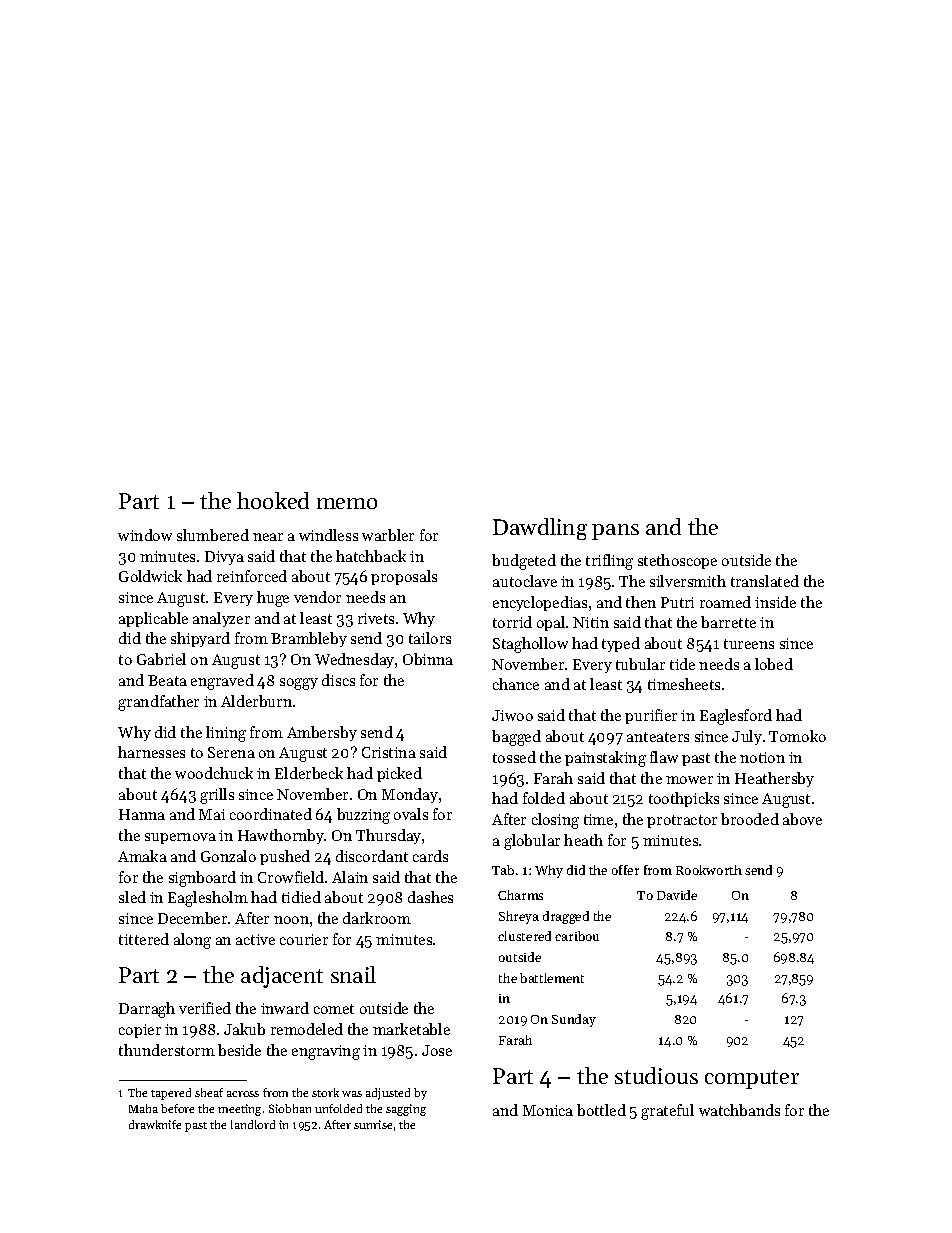 Image resolution: width=952 pixels, height=1233 pixels. Describe the element at coordinates (353, 974) in the screenshot. I see `snail` at that location.
